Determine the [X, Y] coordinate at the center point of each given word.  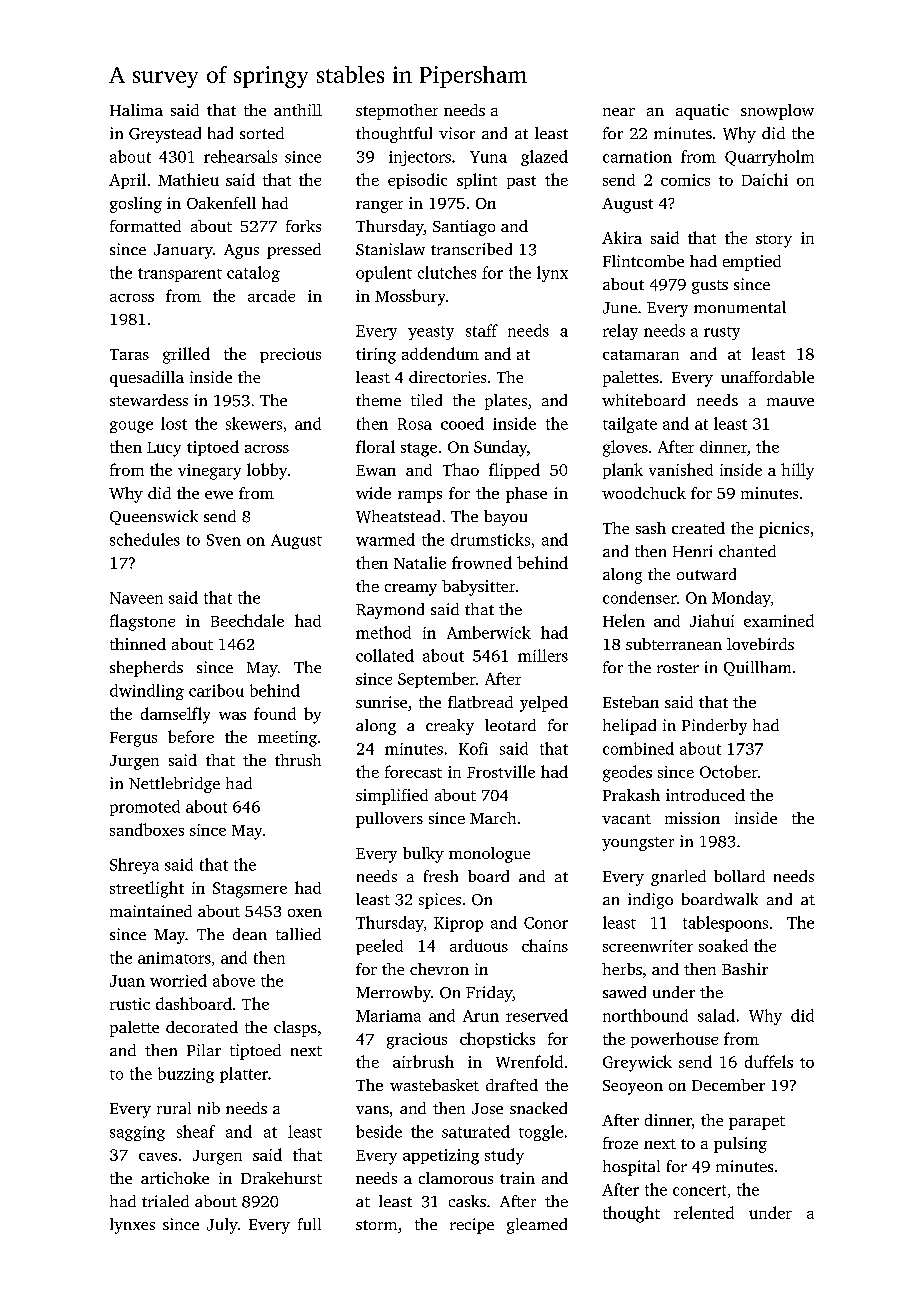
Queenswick [154, 517]
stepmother [397, 112]
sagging [137, 1133]
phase [526, 495]
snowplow [777, 112]
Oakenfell [221, 203]
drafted [512, 1085]
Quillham [757, 668]
